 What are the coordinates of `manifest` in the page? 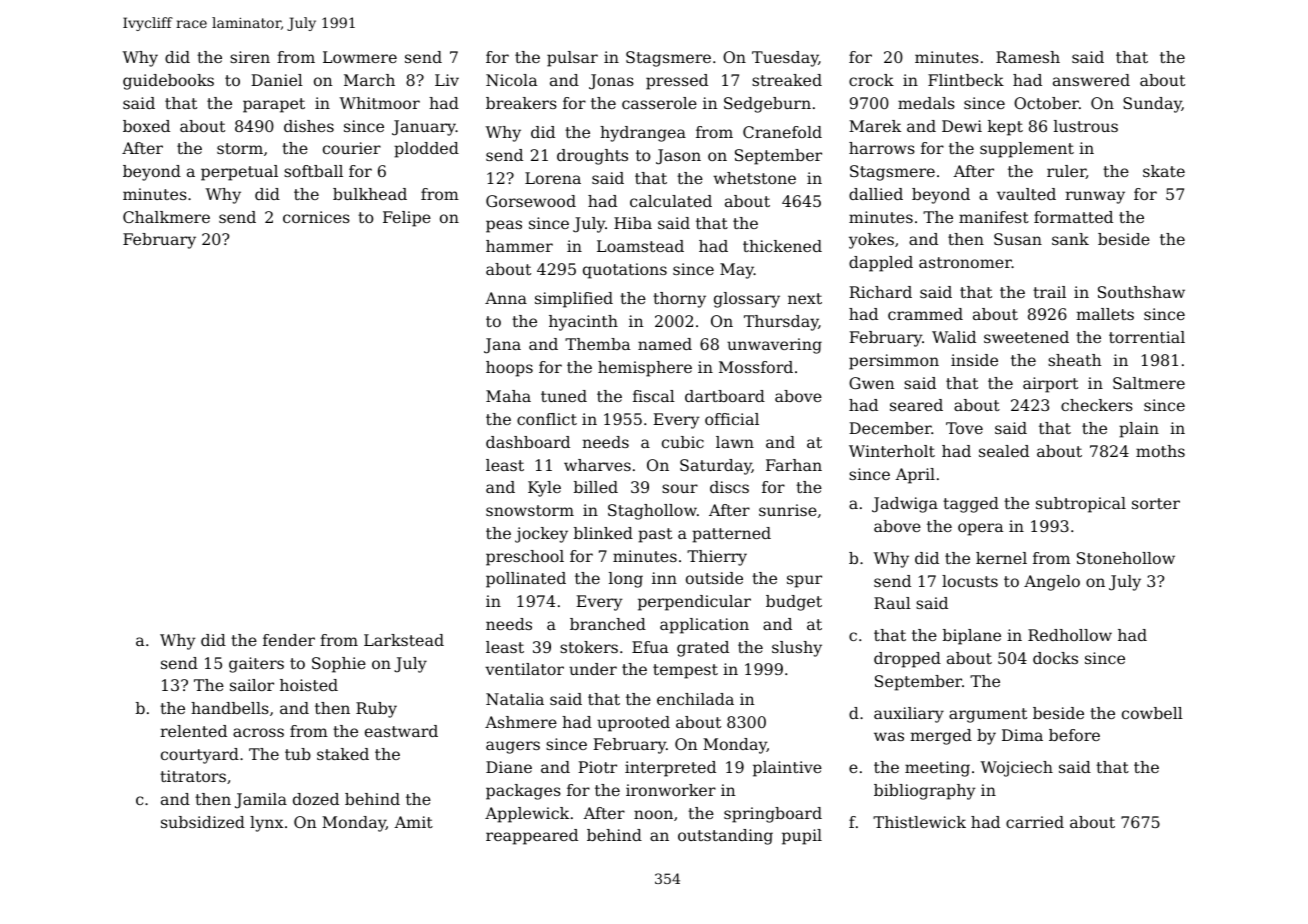 It's located at (994, 217).
